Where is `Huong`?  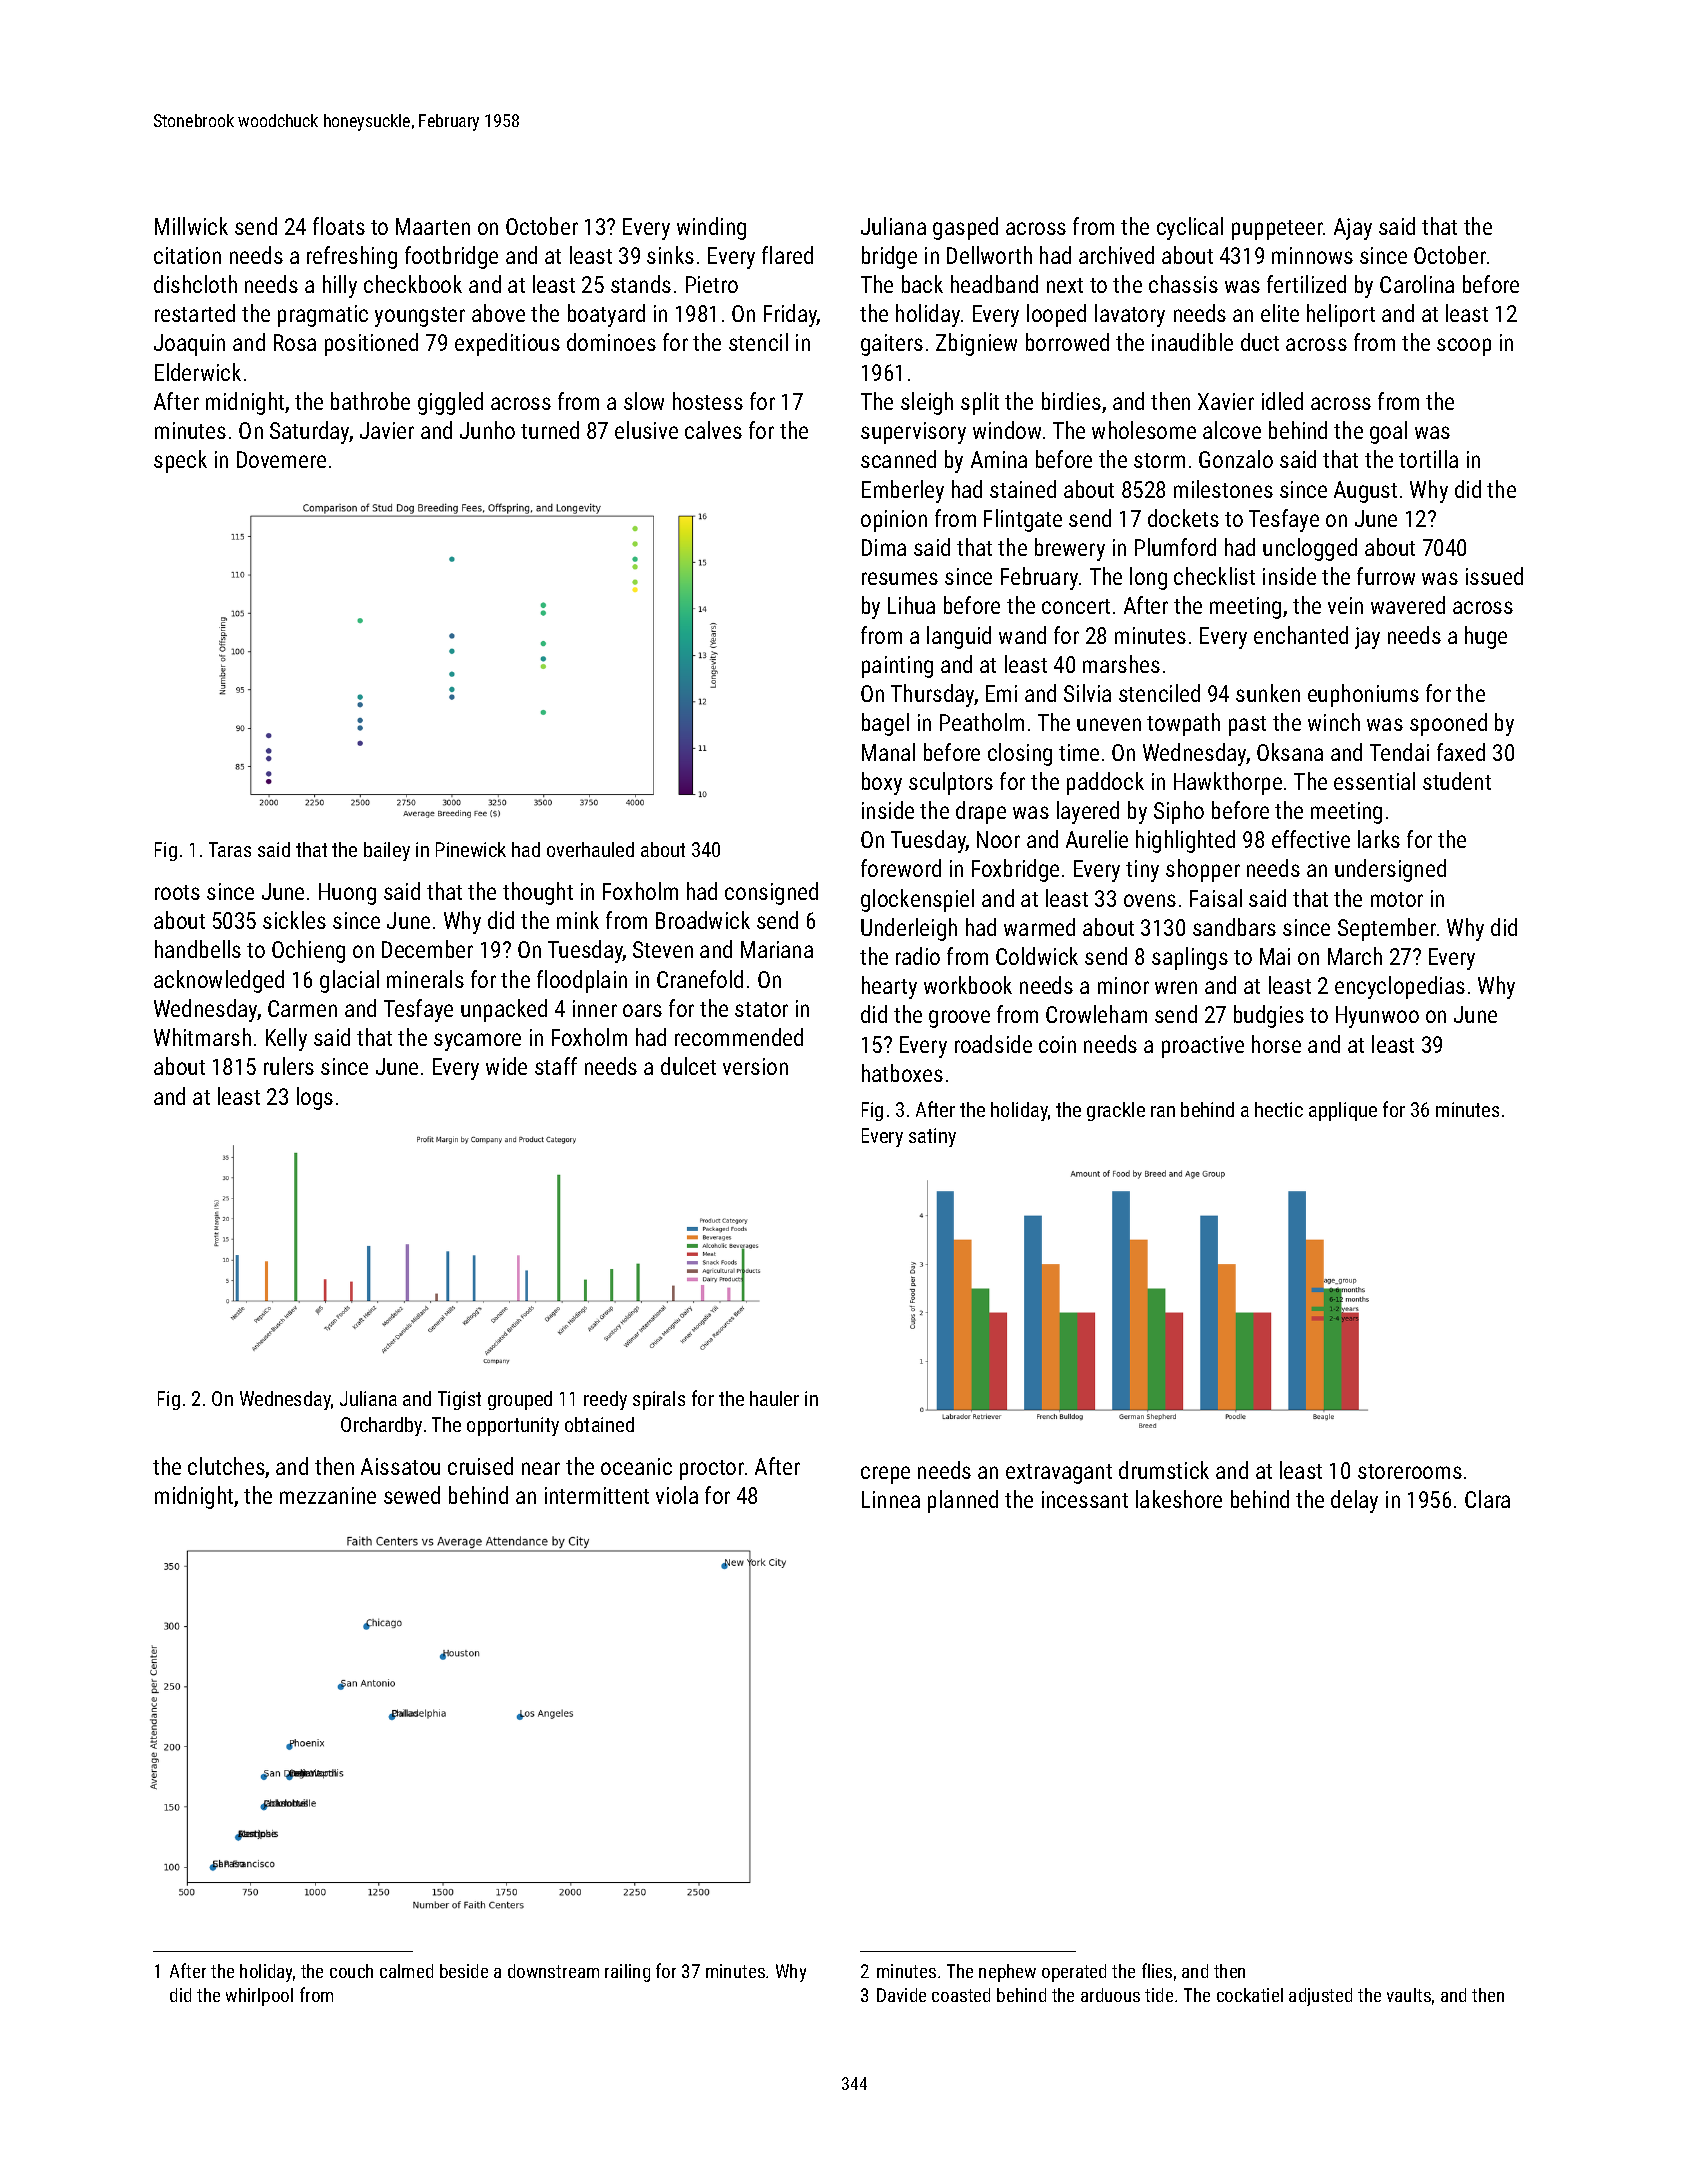
Huong is located at coordinates (347, 894).
